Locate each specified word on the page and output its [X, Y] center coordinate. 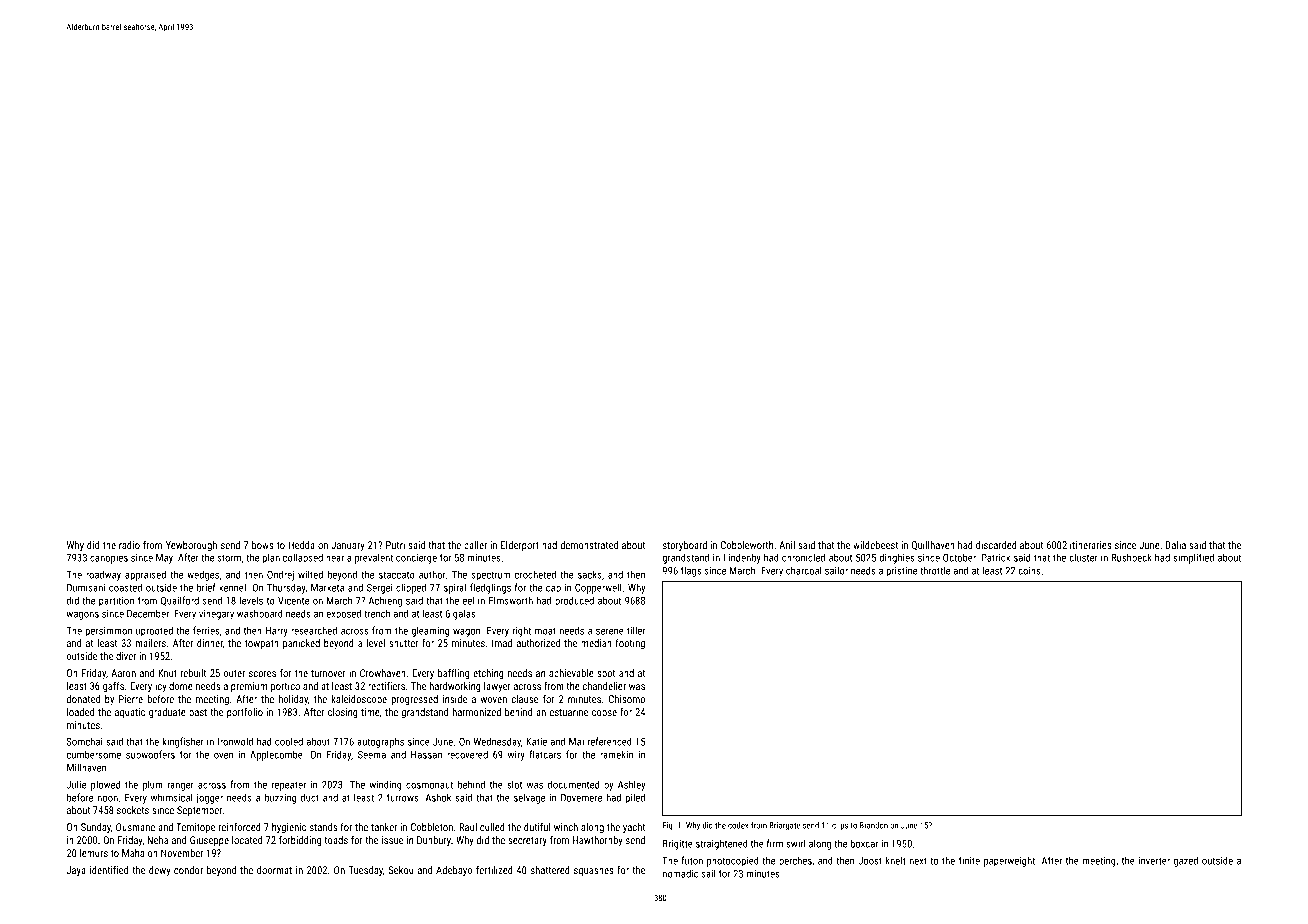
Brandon [874, 825]
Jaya [76, 871]
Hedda [301, 545]
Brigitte [678, 845]
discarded [996, 545]
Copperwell [598, 588]
